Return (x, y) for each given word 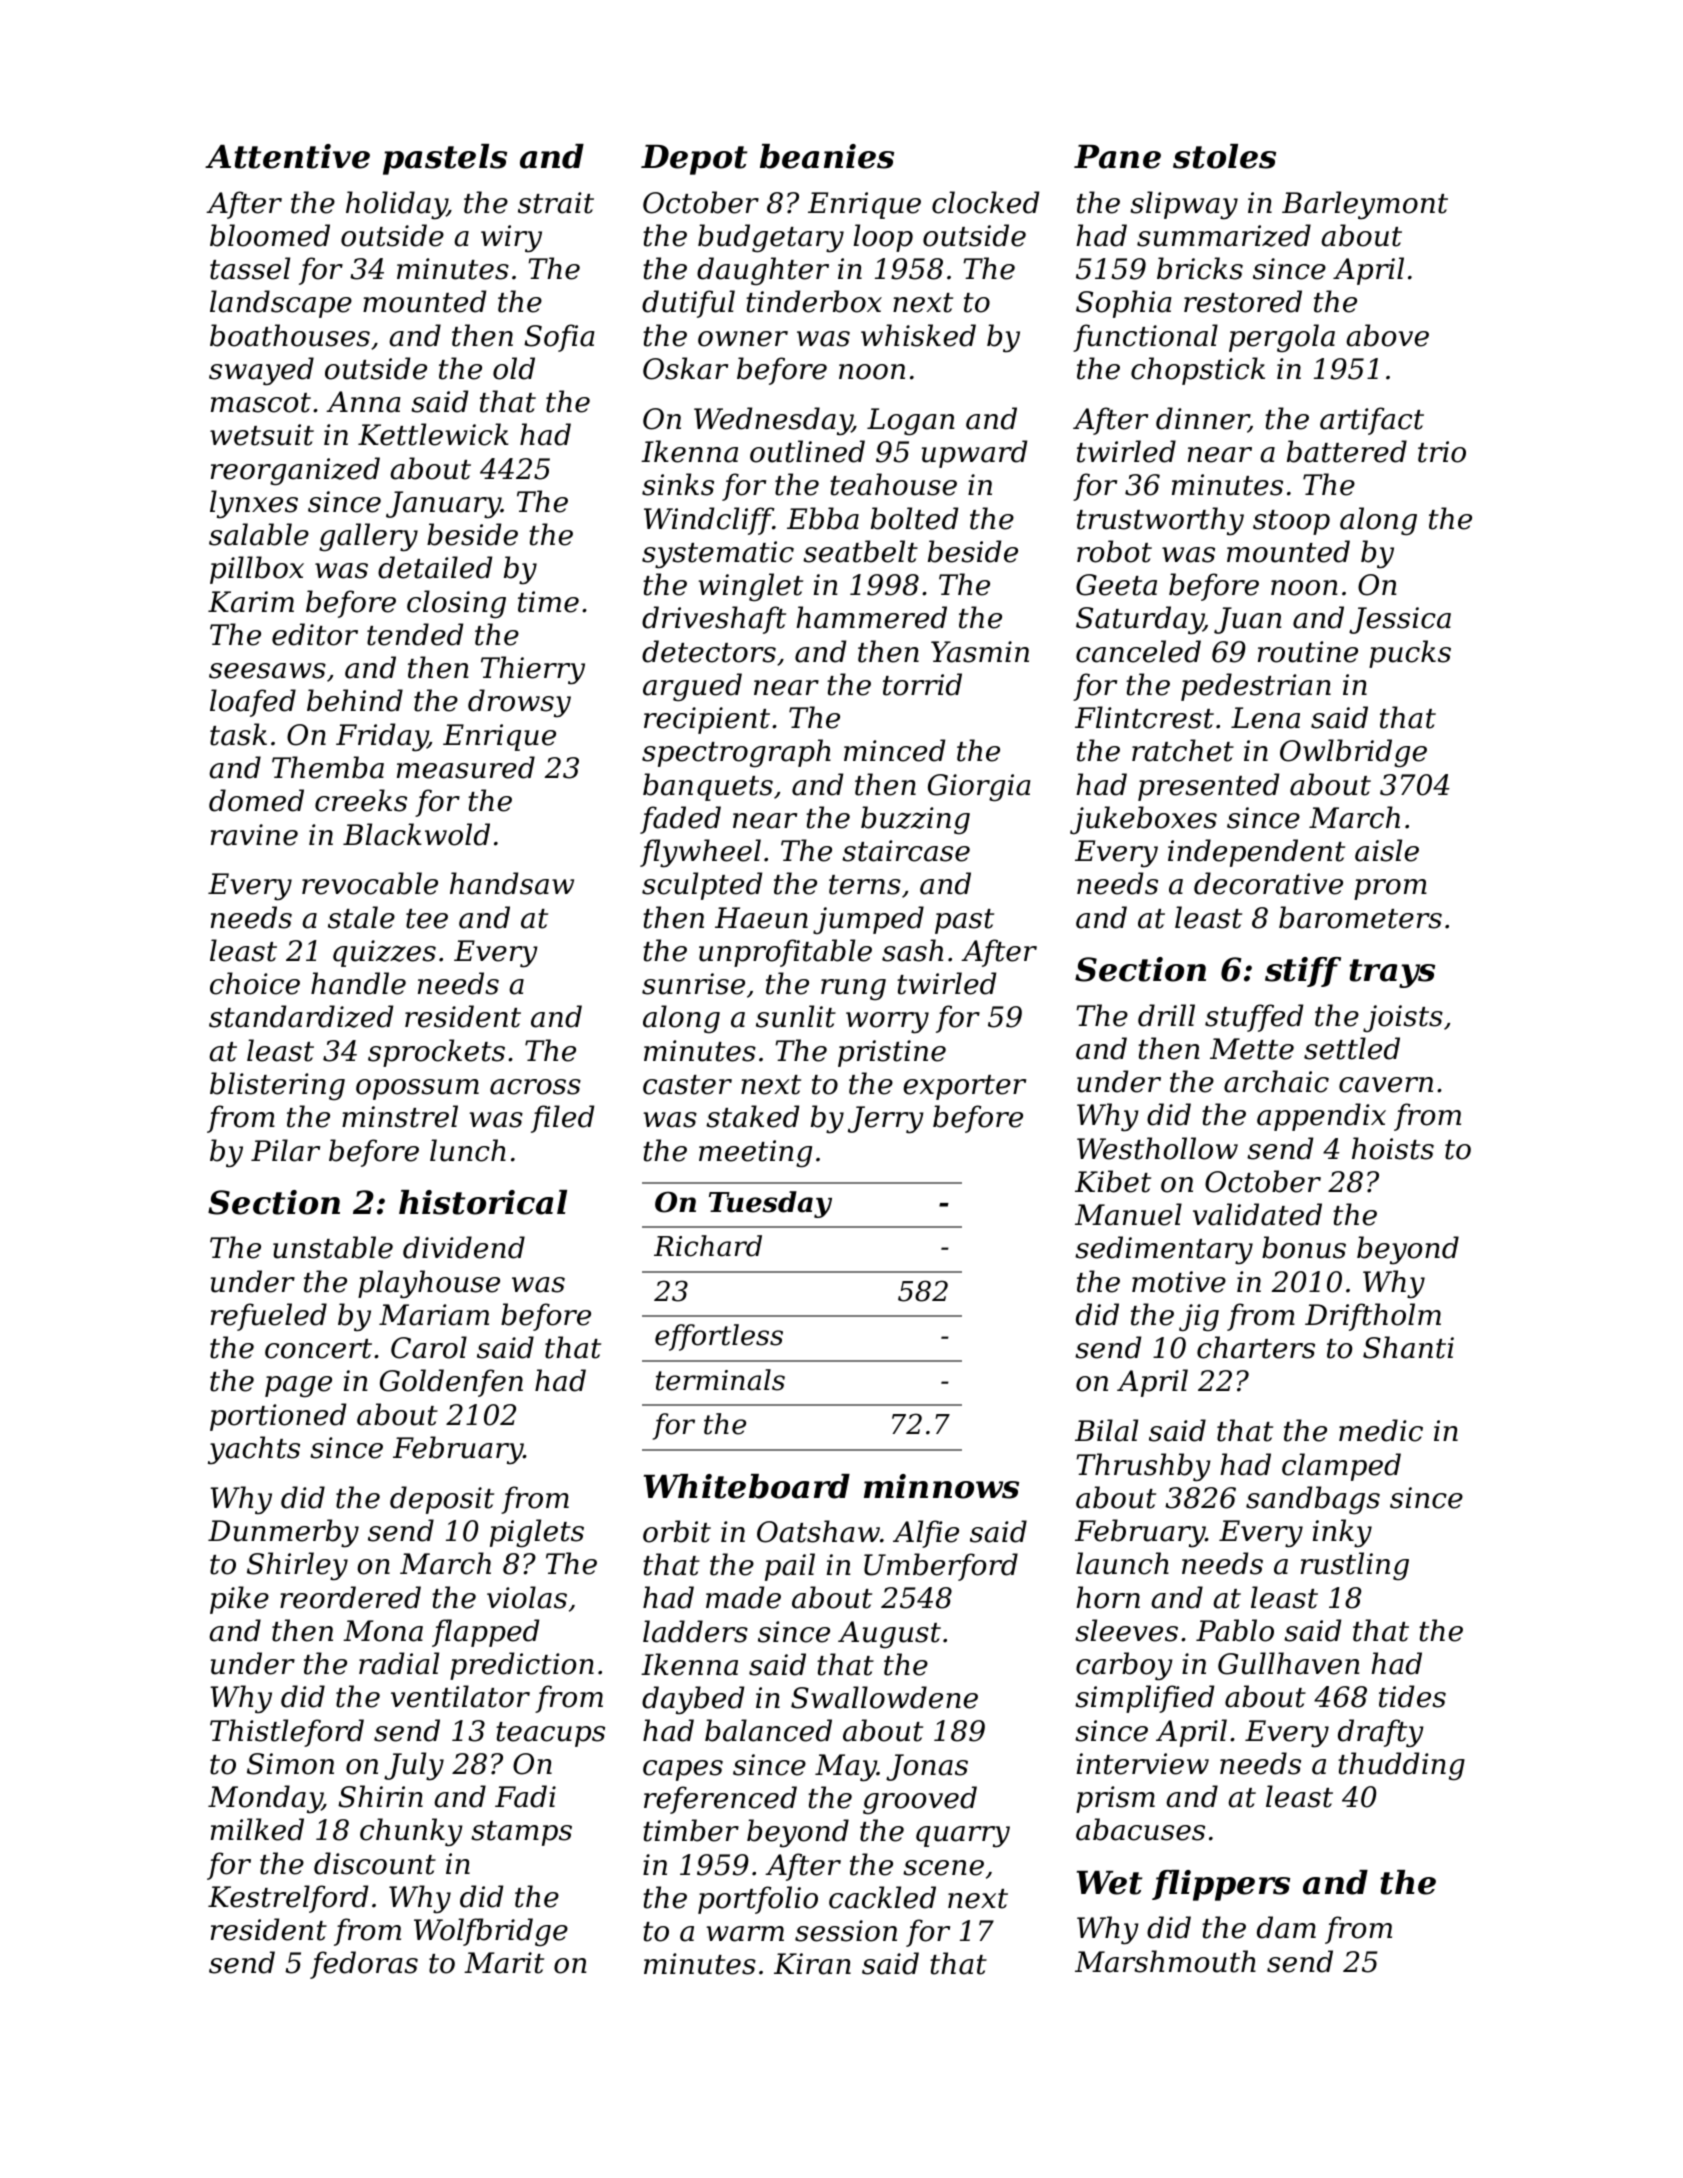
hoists (1393, 1148)
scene (943, 1868)
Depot (694, 160)
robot (1114, 551)
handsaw (512, 883)
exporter (964, 1087)
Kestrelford (288, 1899)
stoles (1224, 156)
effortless (719, 1337)
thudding (1401, 1766)
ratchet (1183, 750)
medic (1381, 1430)
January (443, 505)
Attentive (287, 156)
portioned (278, 1417)
